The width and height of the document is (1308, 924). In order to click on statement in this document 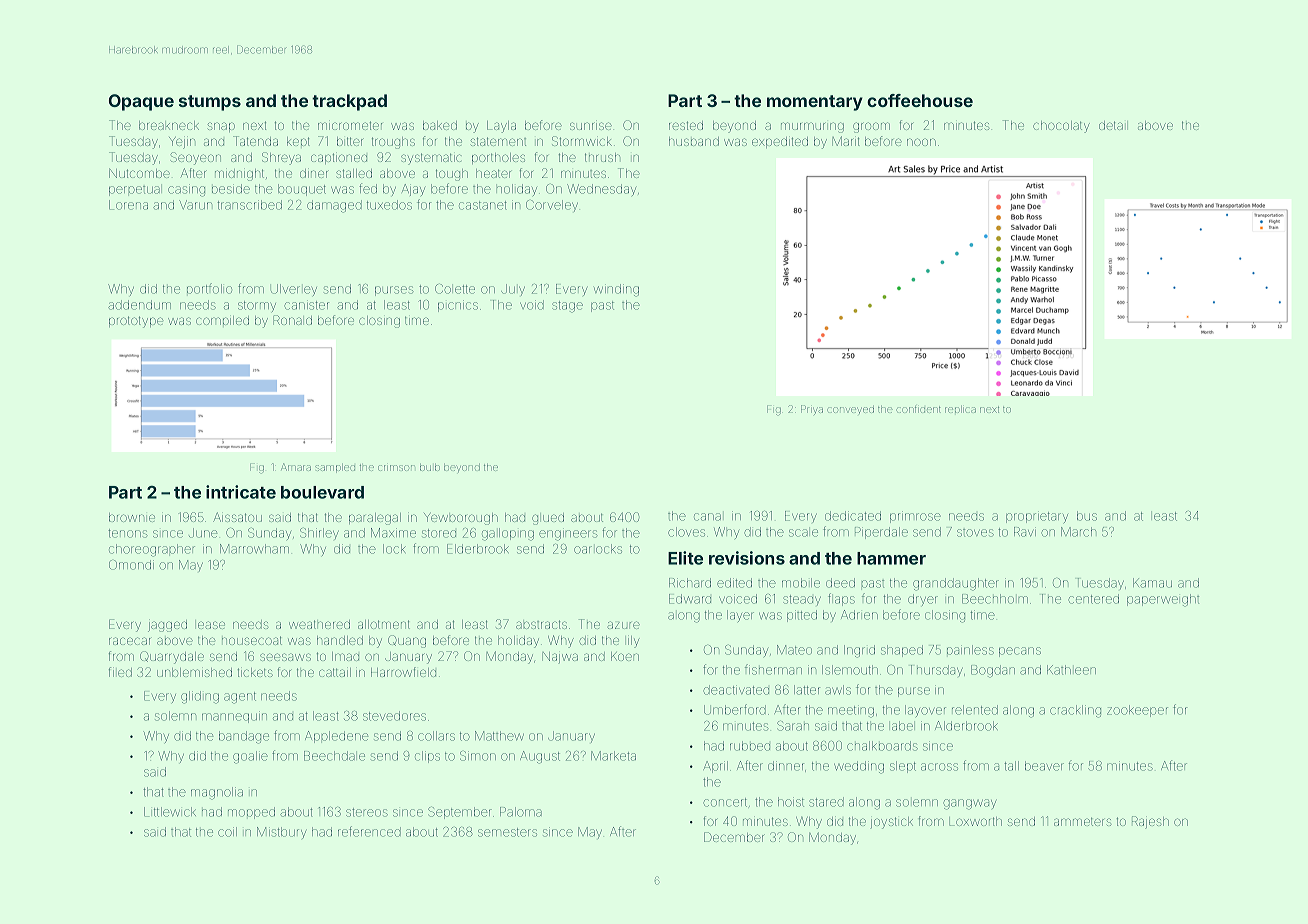, I will do `click(498, 141)`.
